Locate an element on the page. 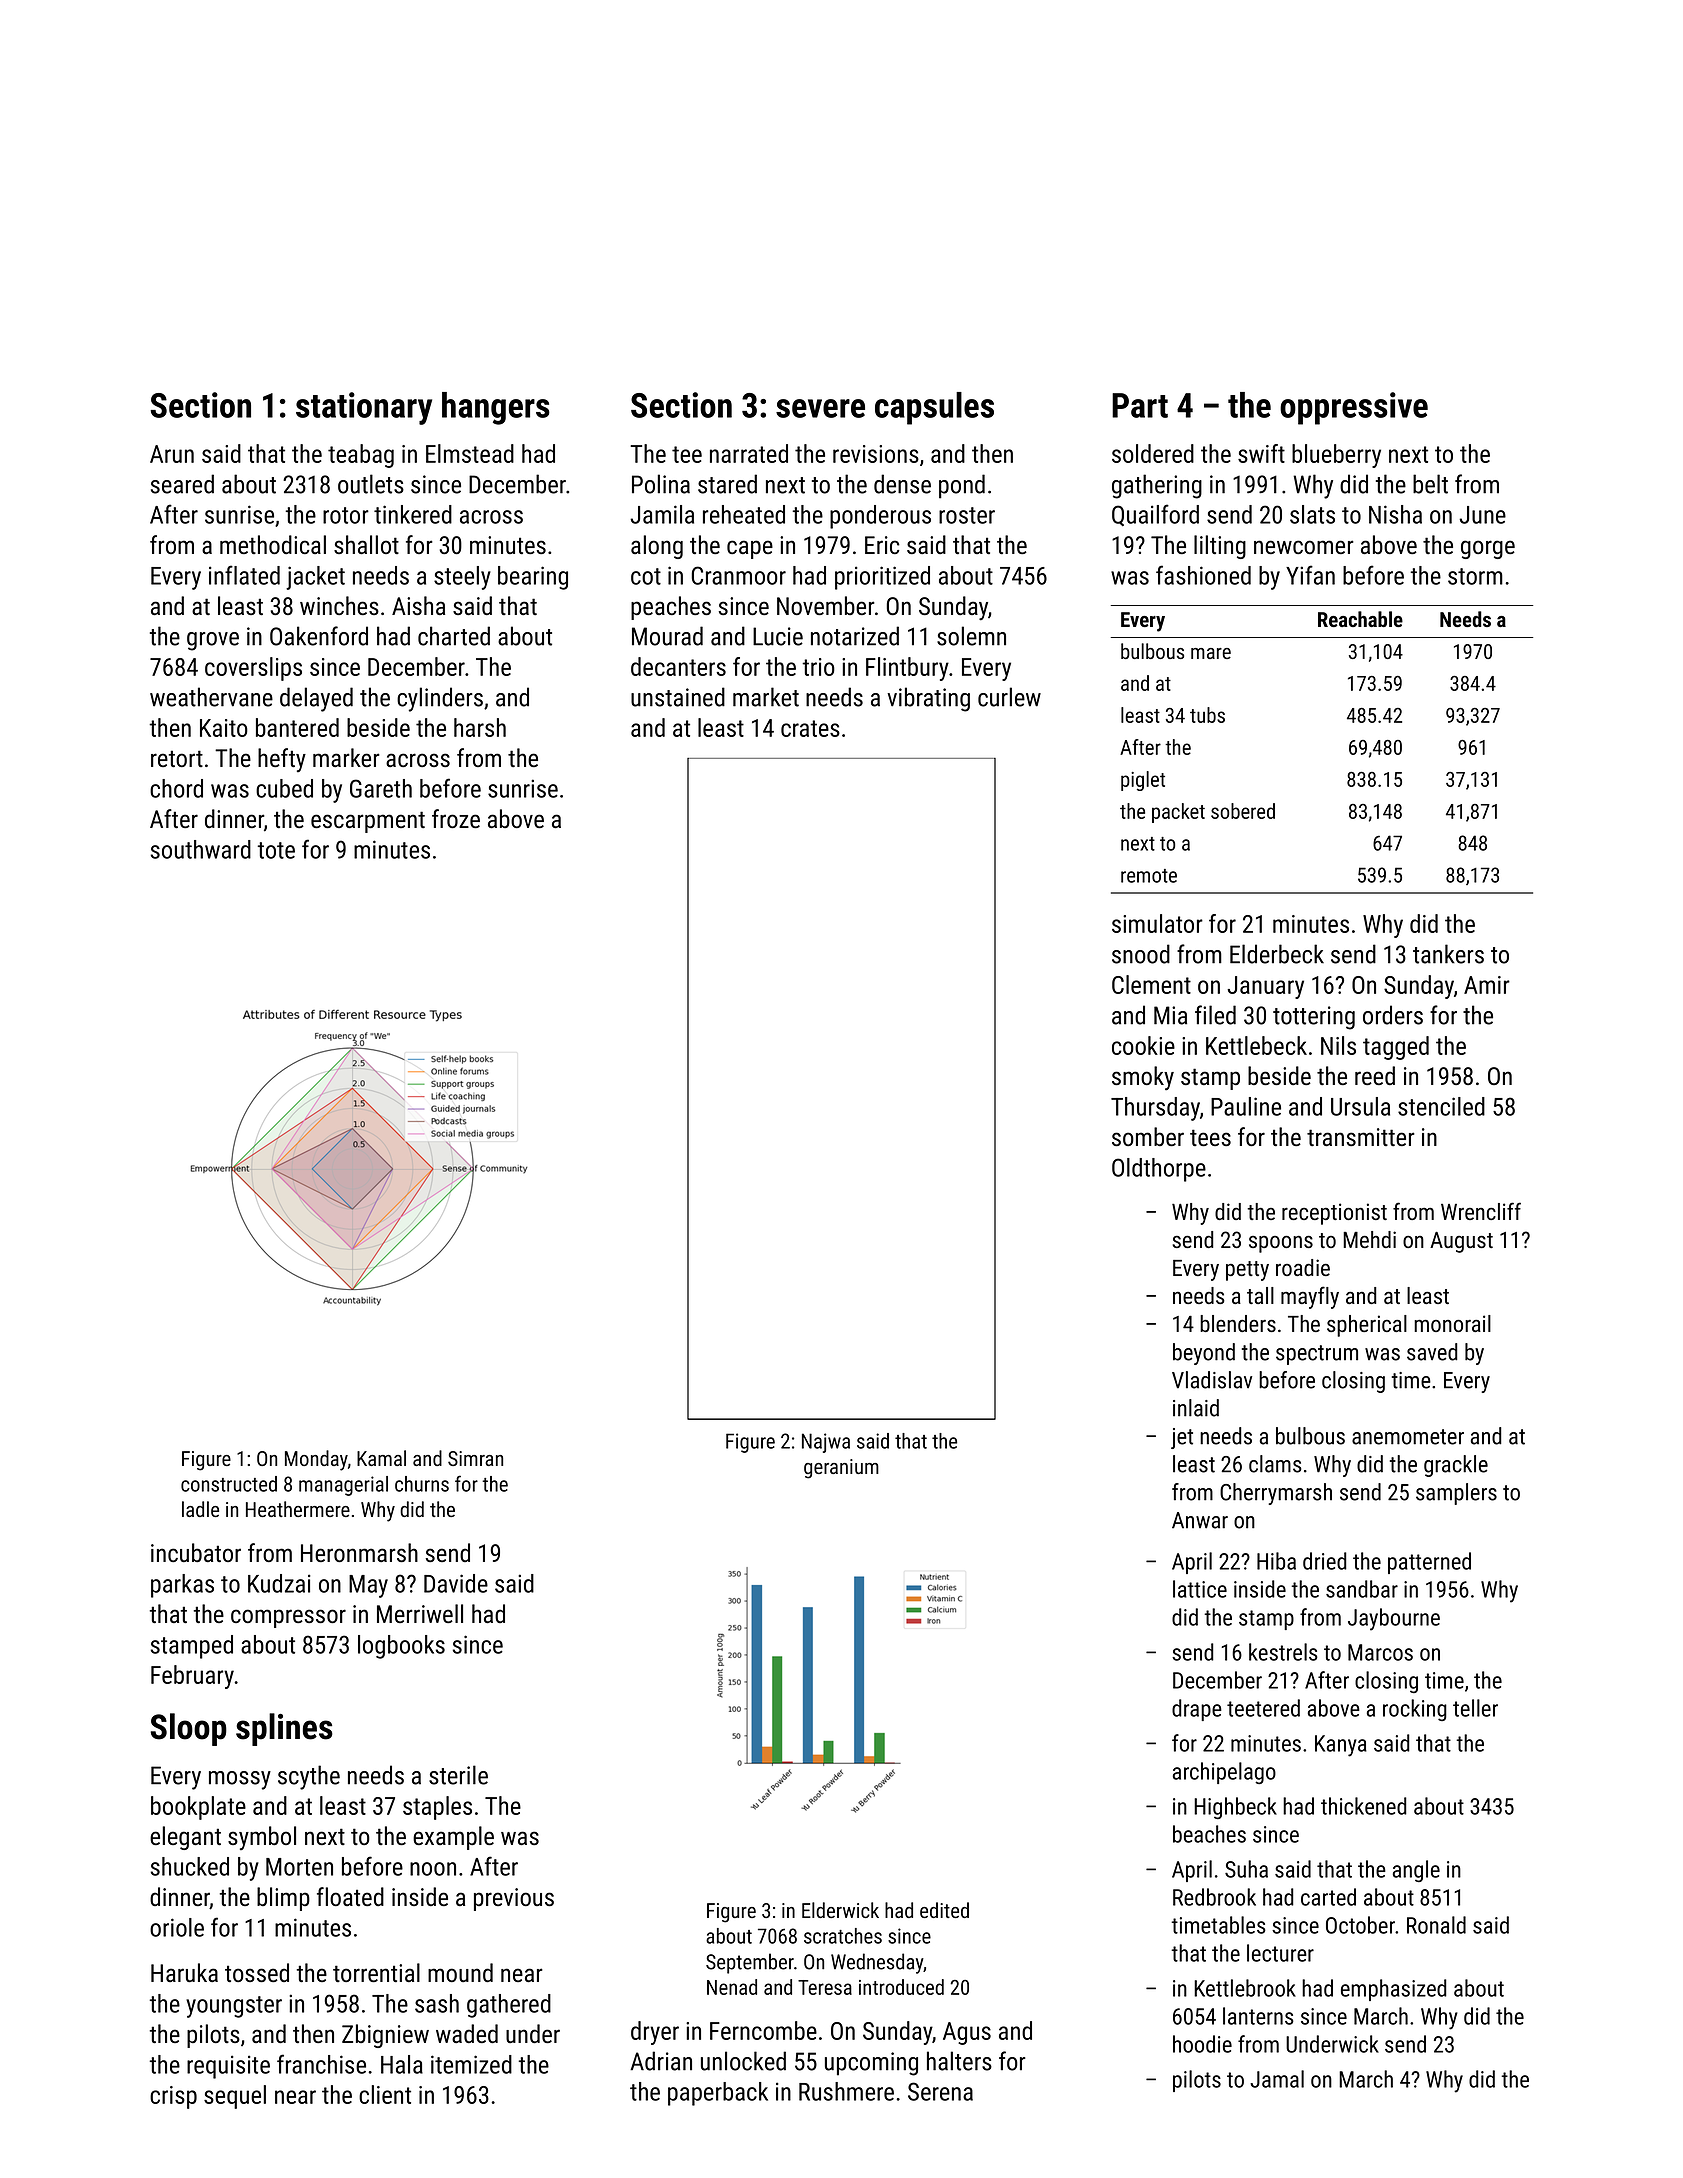 The width and height of the document is (1683, 2178). simulator is located at coordinates (1157, 923).
